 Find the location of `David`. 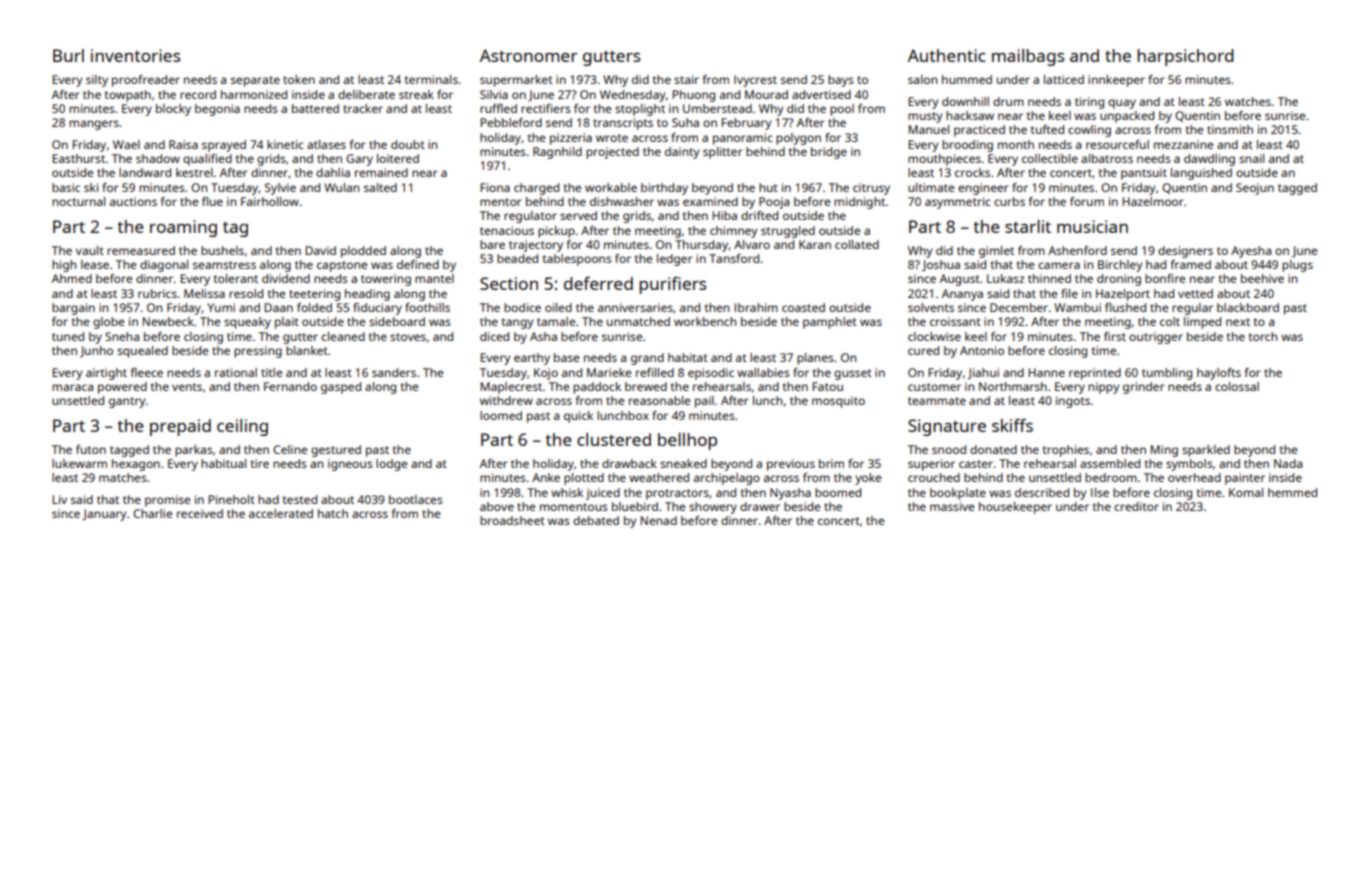

David is located at coordinates (320, 250).
